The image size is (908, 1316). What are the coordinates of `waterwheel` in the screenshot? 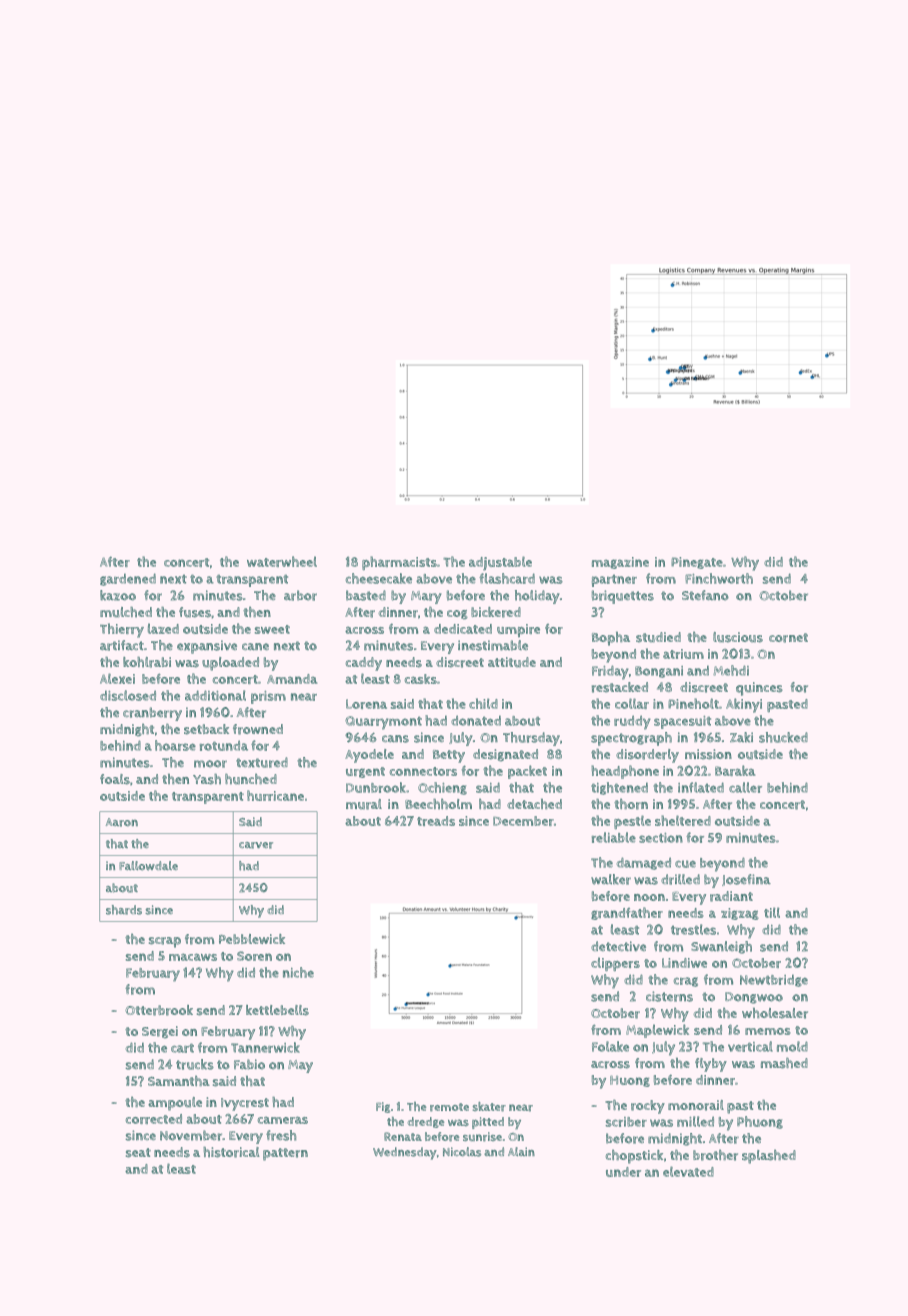 It's located at (282, 561).
